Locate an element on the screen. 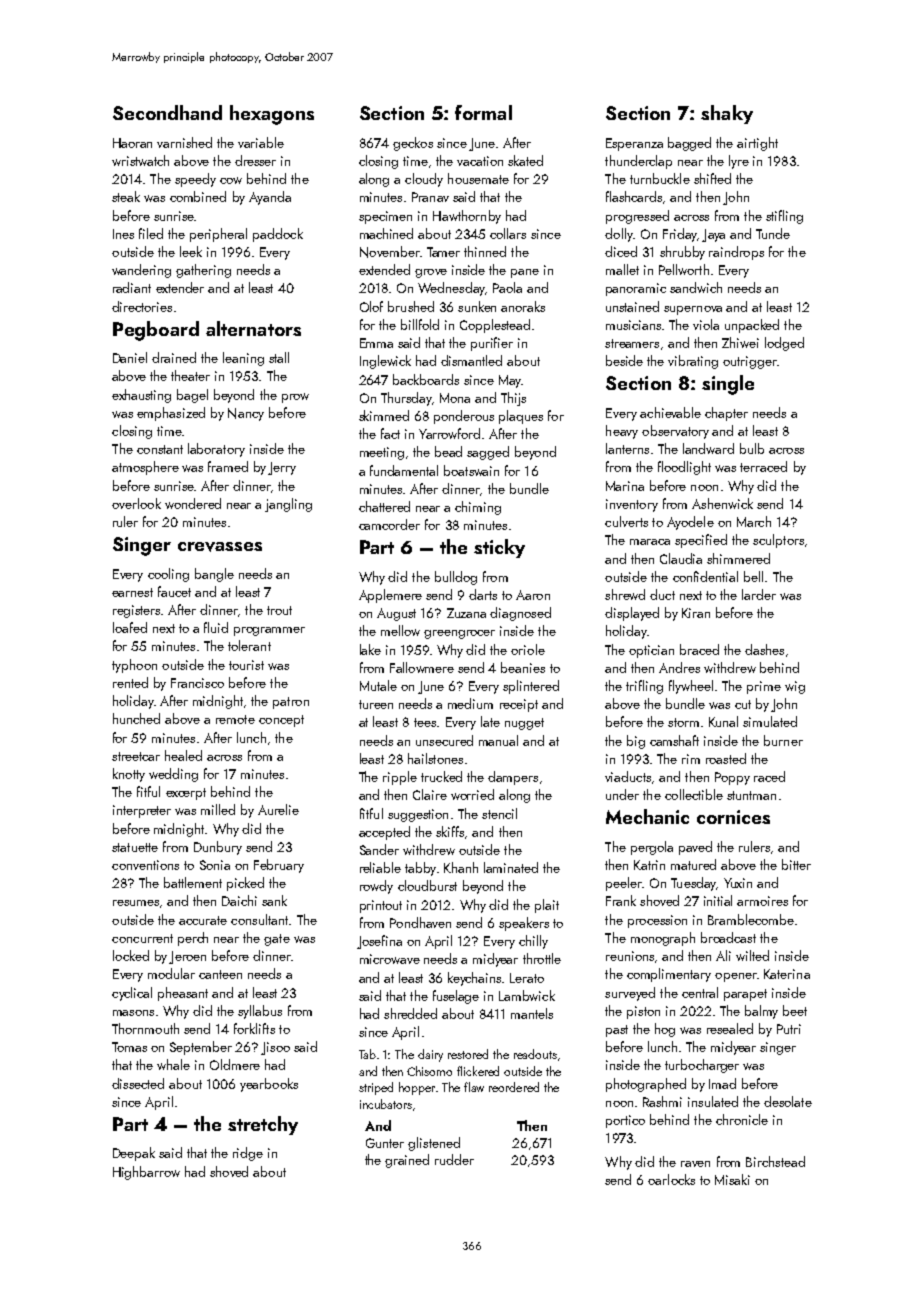 This screenshot has height=1308, width=924. ridge is located at coordinates (248, 1154).
